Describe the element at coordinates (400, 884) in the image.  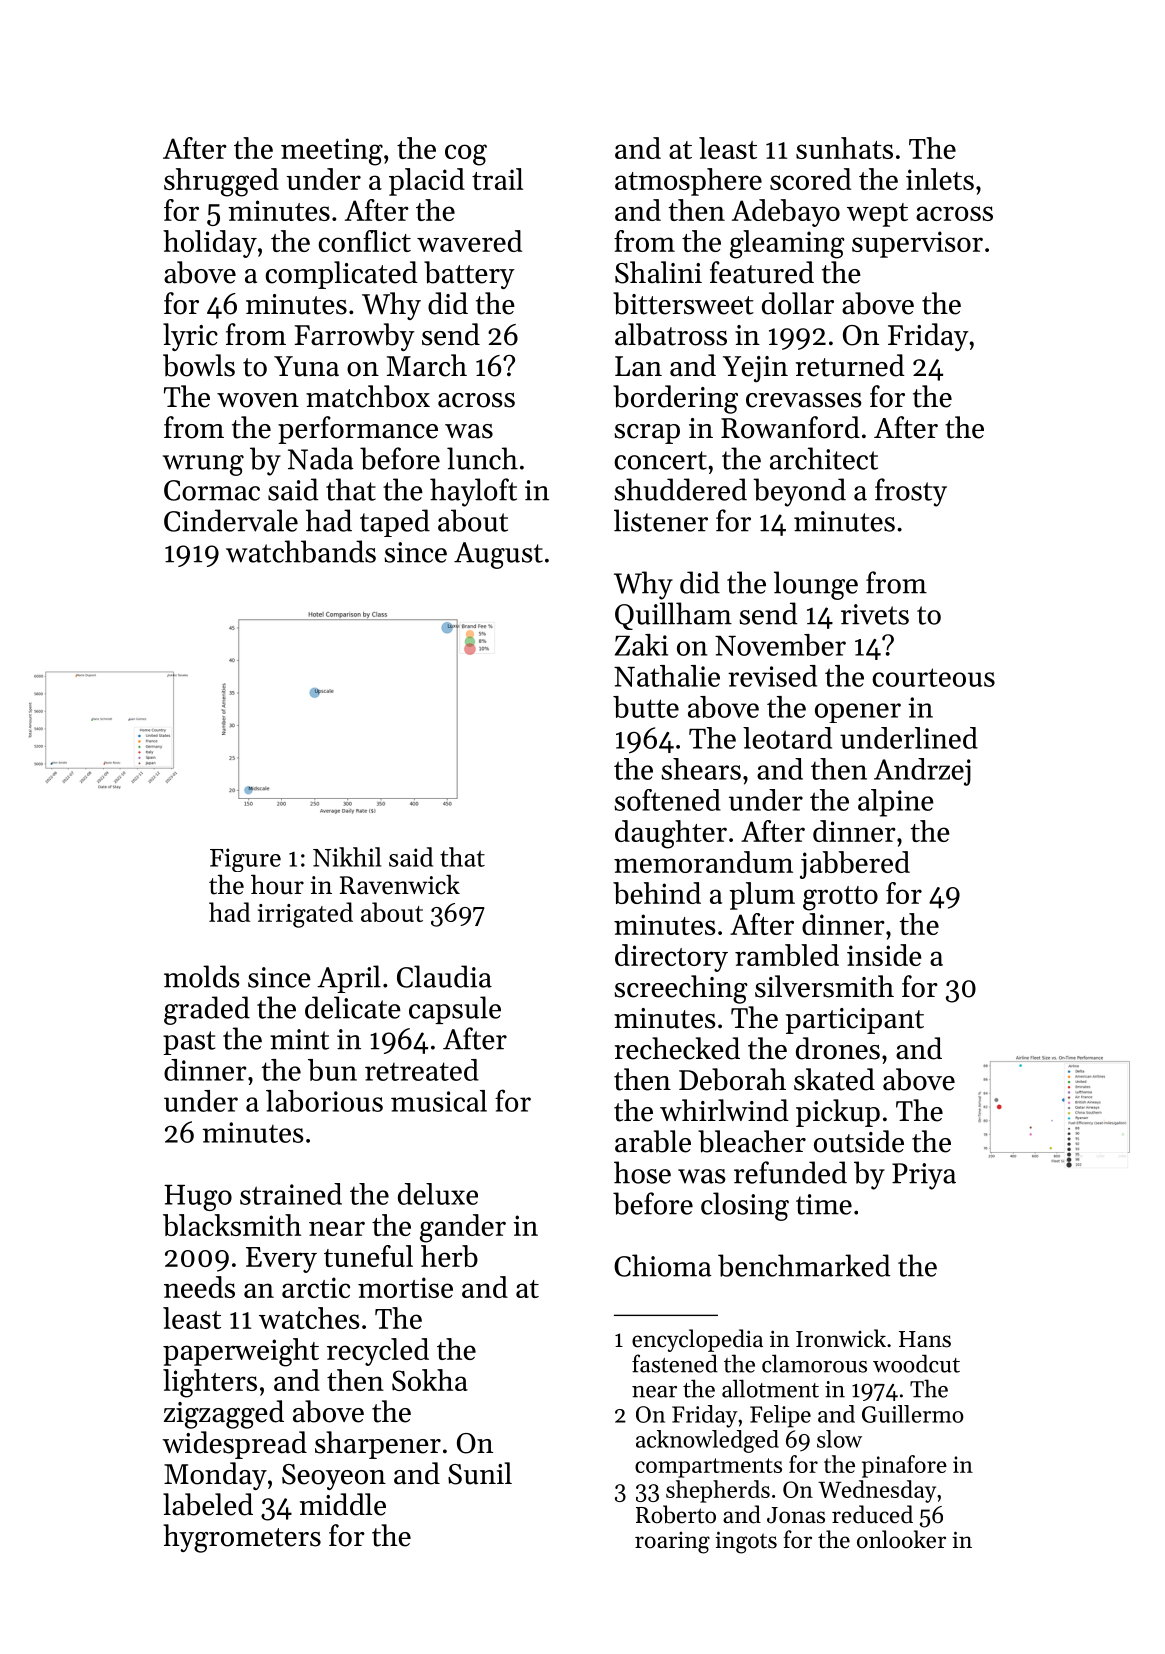
I see `Ravenwick` at that location.
